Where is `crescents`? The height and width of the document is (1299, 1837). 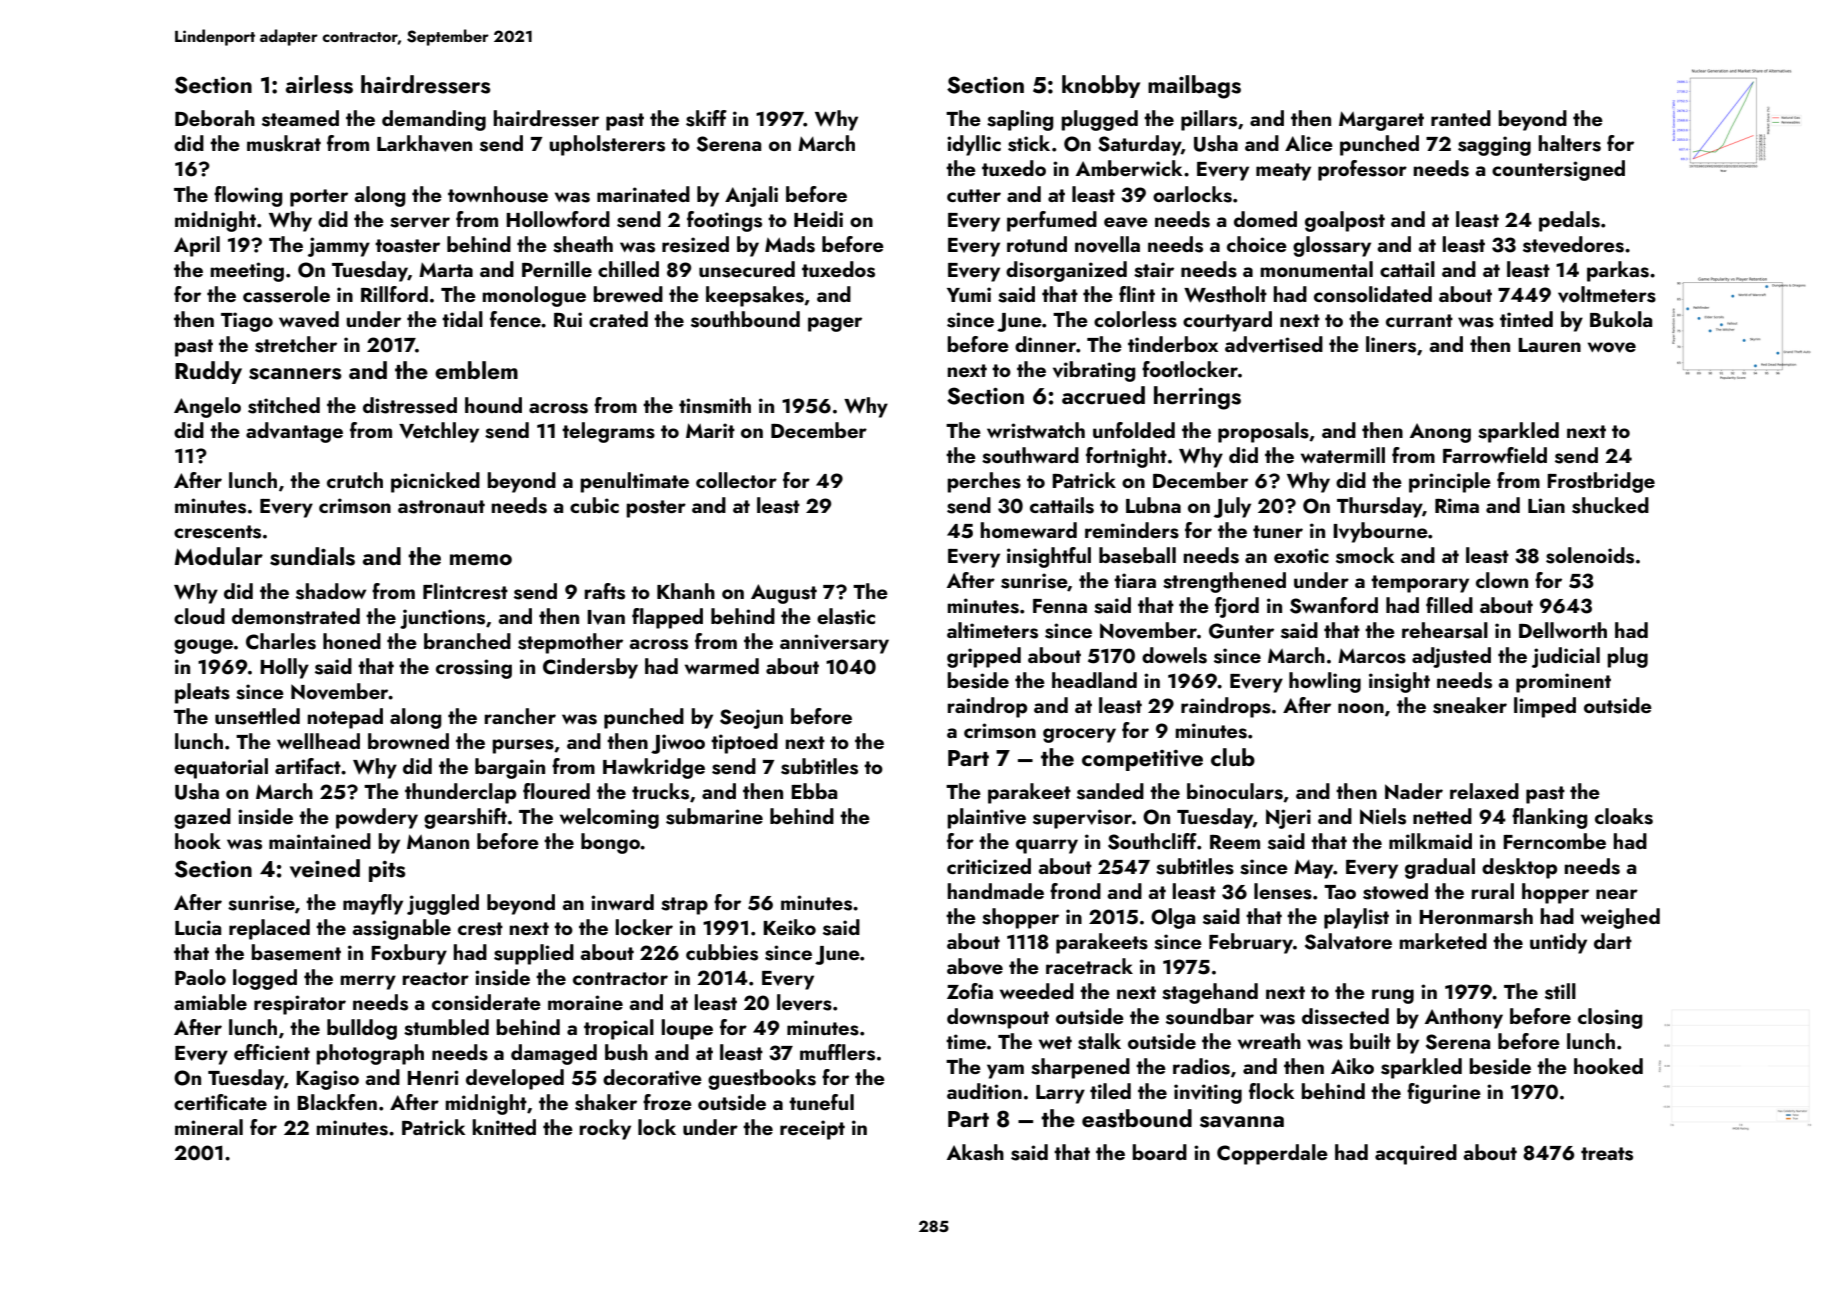 crescents is located at coordinates (217, 532).
